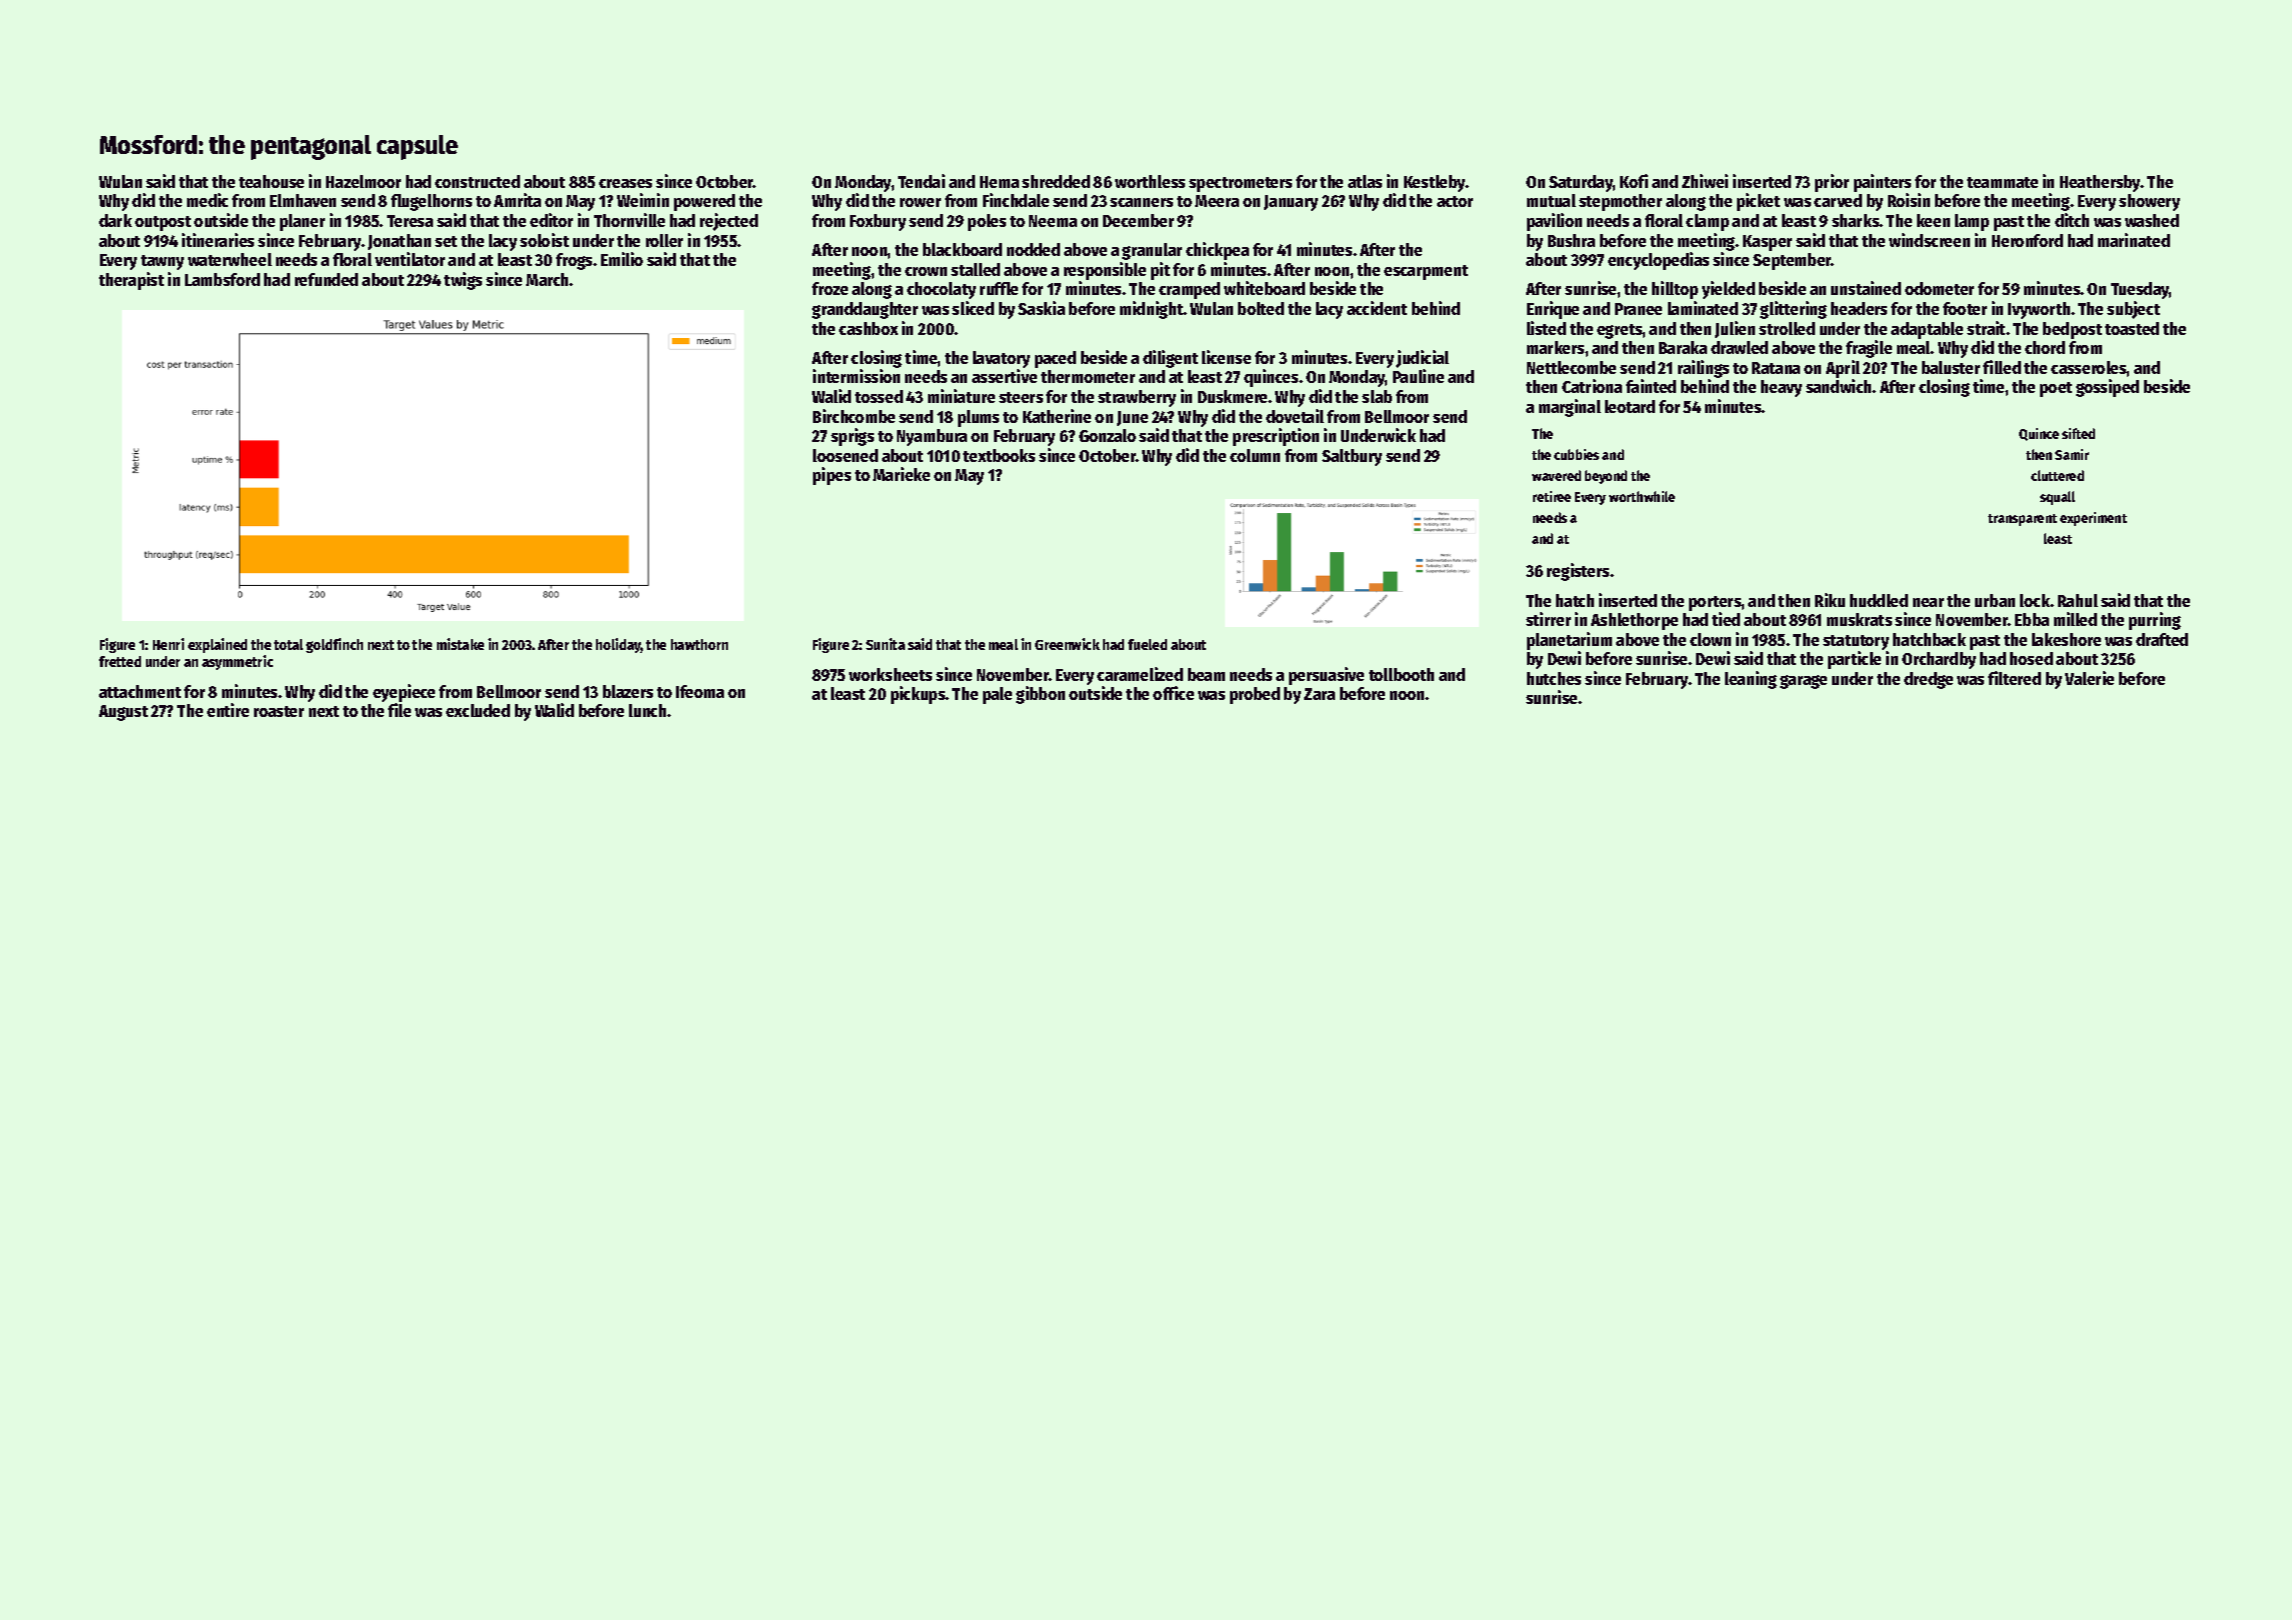 This page has width=2292, height=1620. Describe the element at coordinates (1866, 288) in the page. I see `unstained` at that location.
